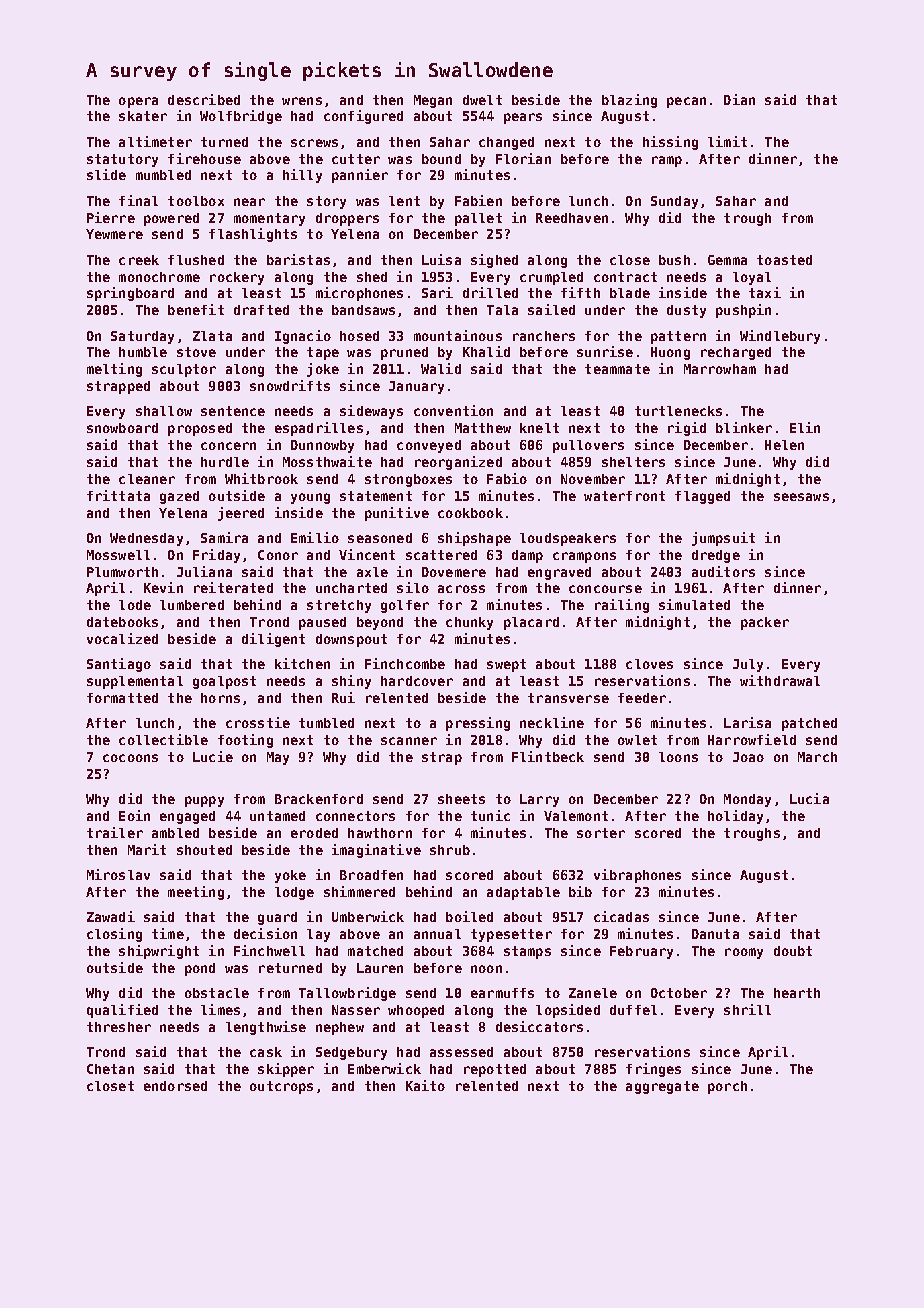  What do you see at coordinates (138, 102) in the screenshot?
I see `opera` at bounding box center [138, 102].
